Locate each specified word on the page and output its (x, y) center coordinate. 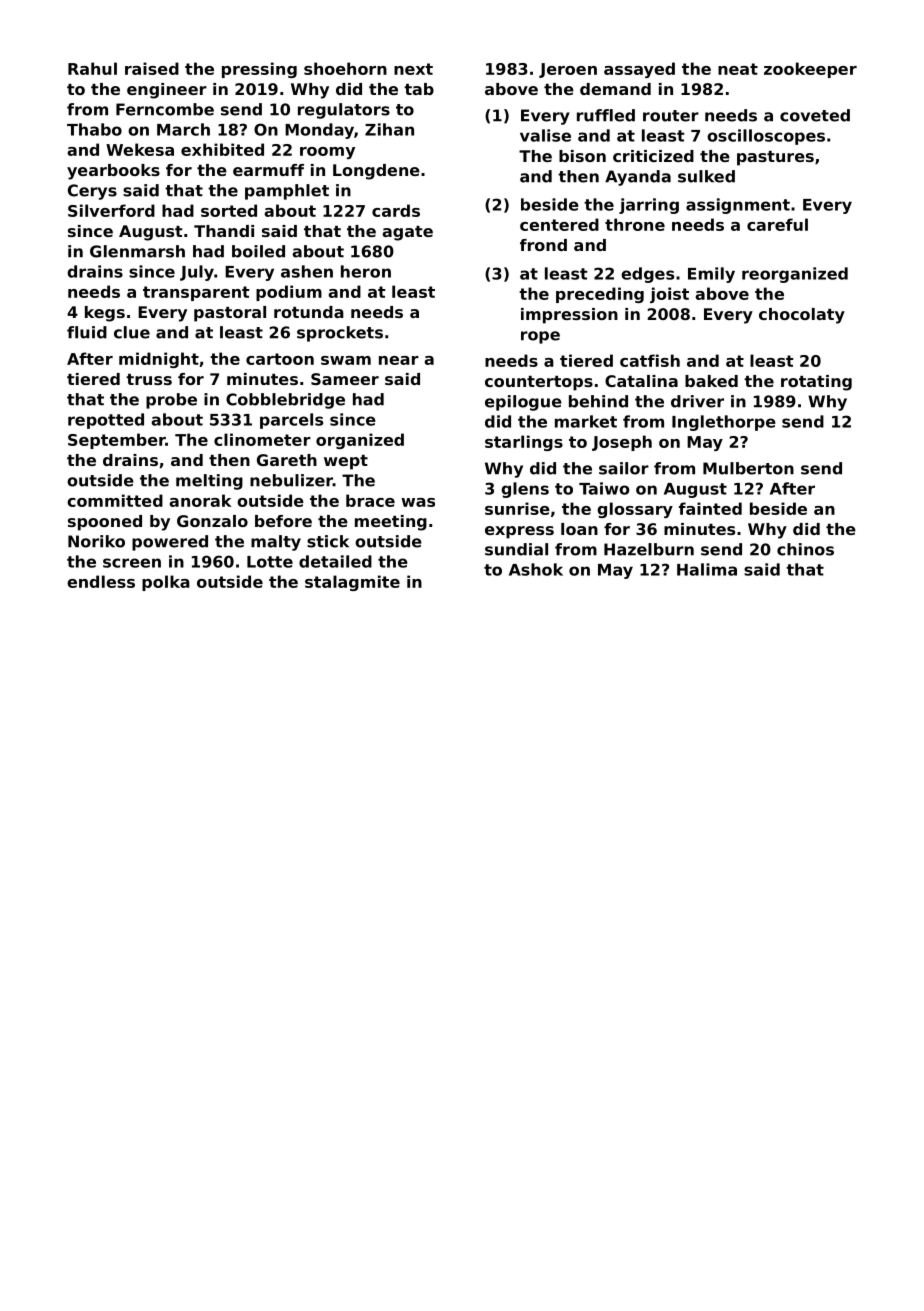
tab (419, 89)
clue (132, 332)
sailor (624, 468)
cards (396, 210)
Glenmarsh (137, 251)
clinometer (262, 439)
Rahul (92, 68)
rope (540, 337)
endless (101, 581)
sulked (706, 176)
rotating (816, 383)
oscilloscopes (766, 137)
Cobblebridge (285, 401)
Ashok (536, 569)
